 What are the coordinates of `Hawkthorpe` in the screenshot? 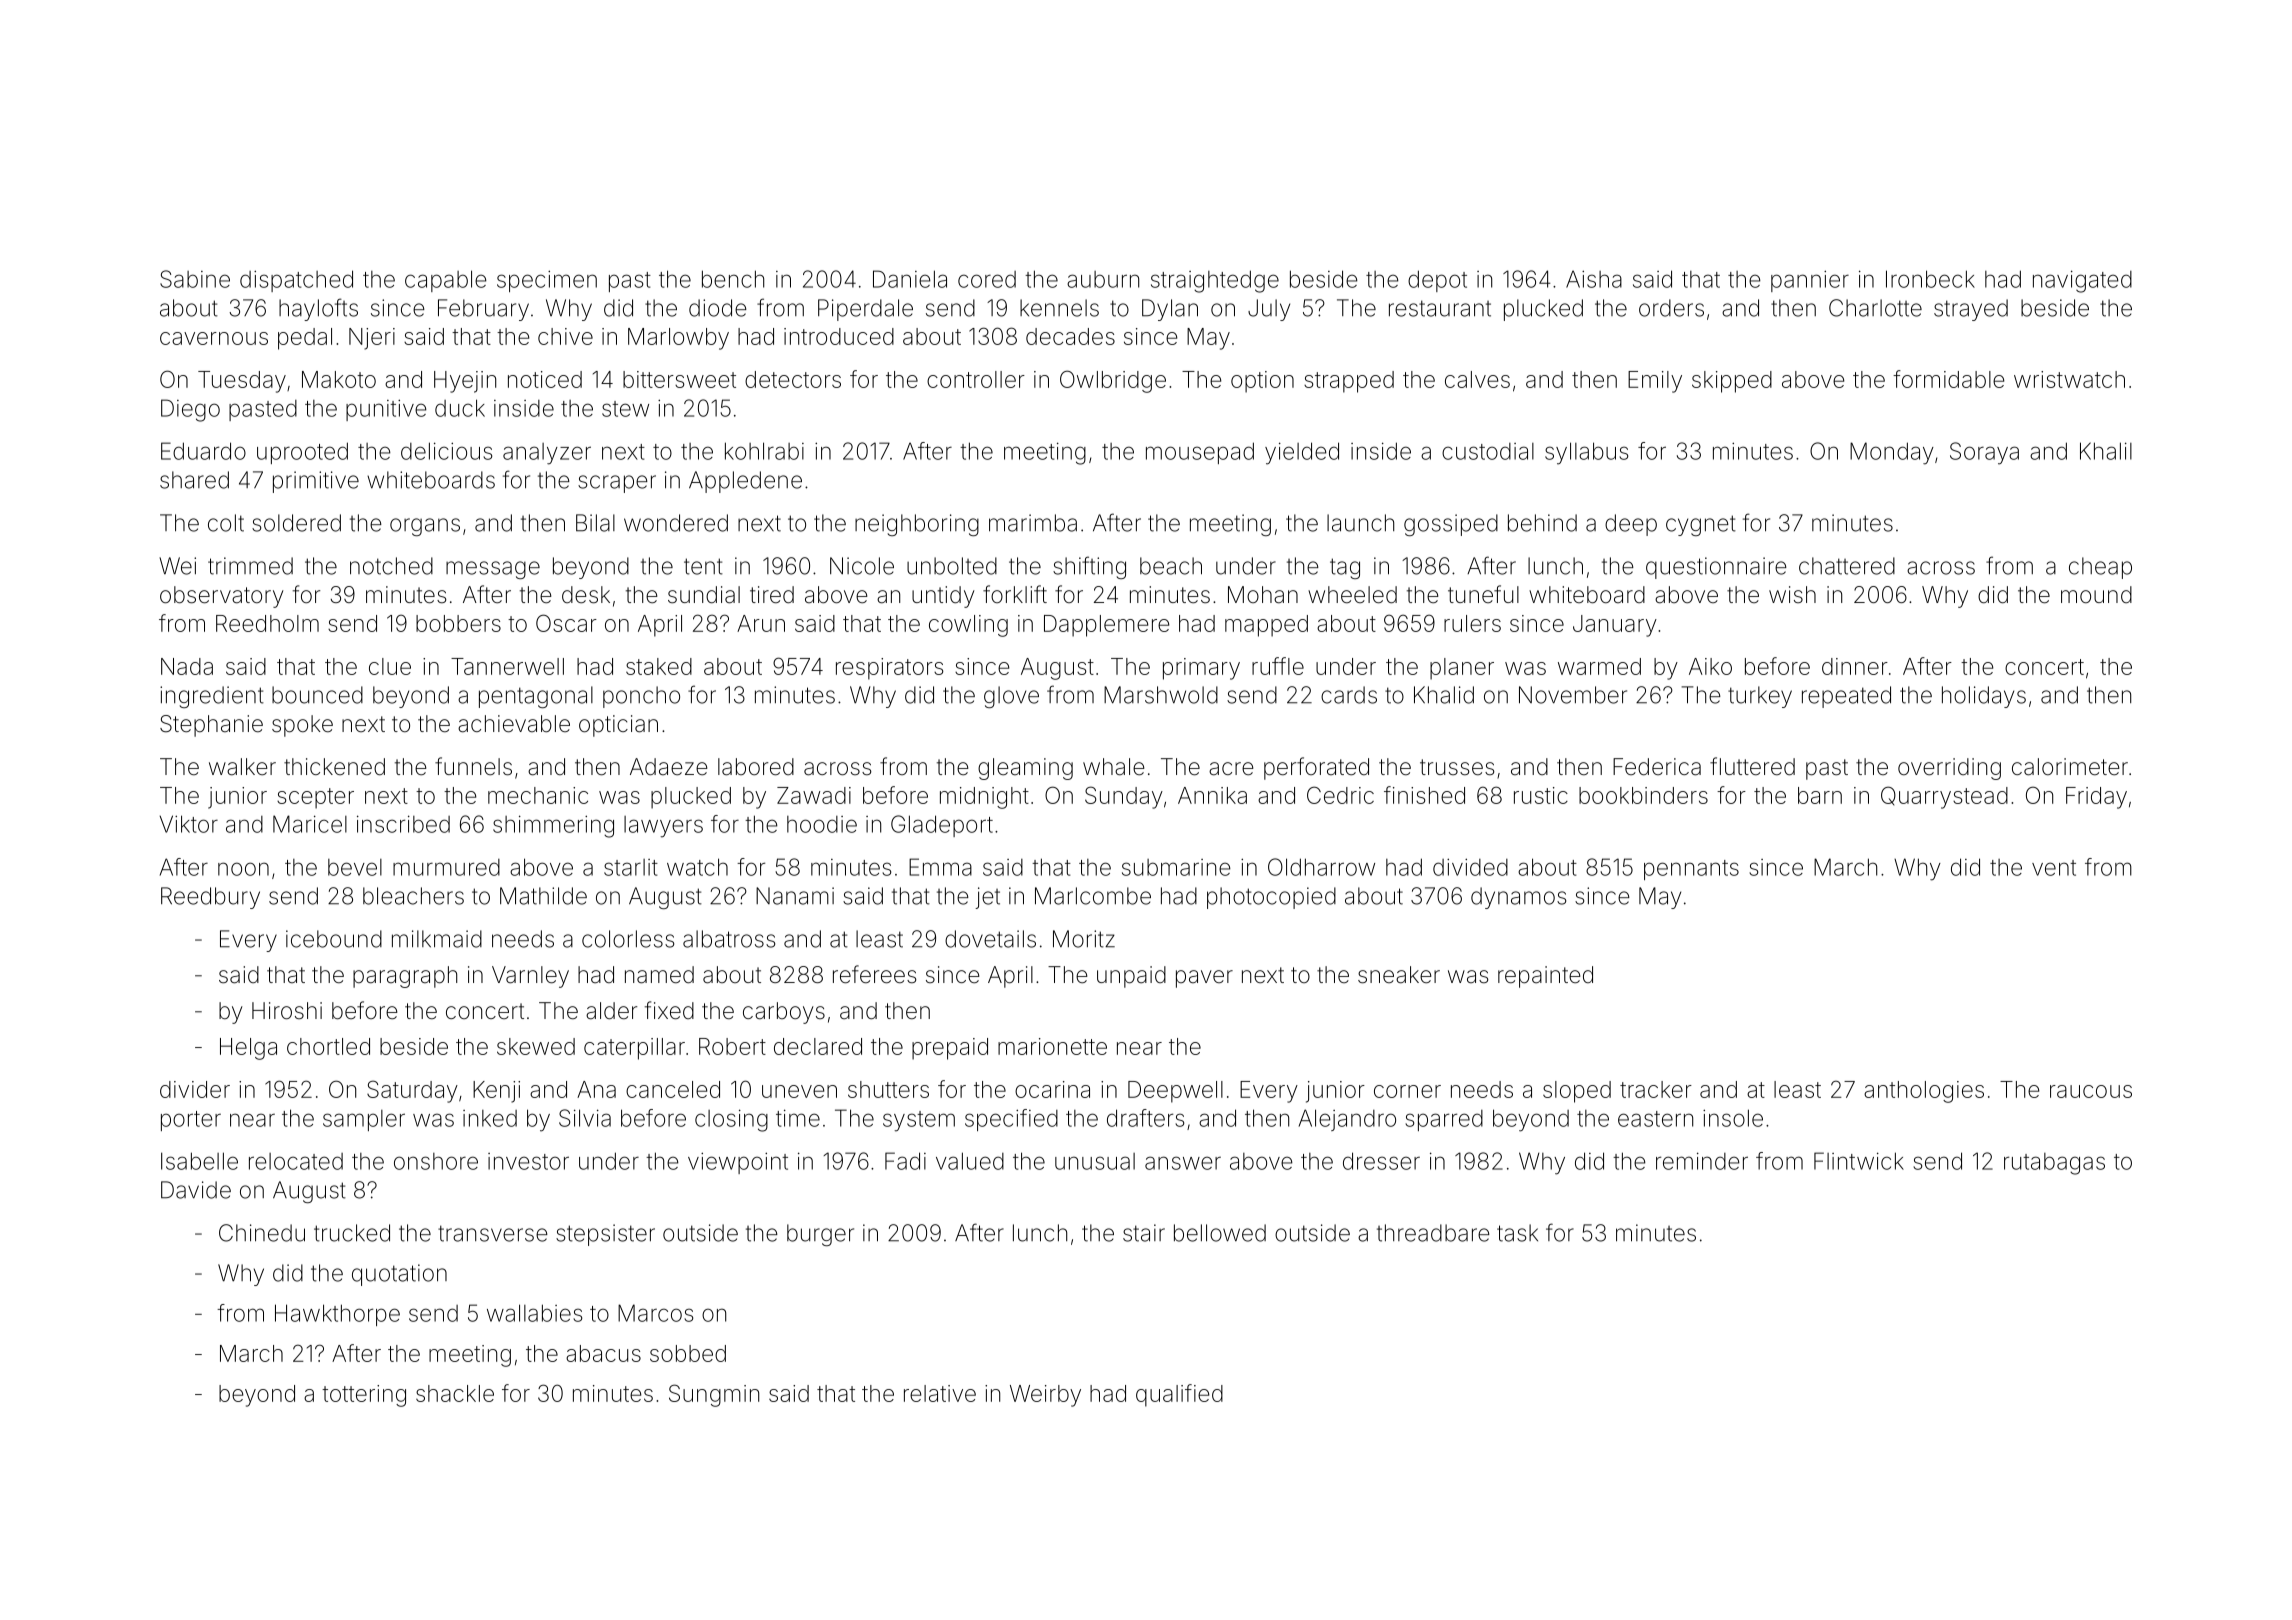 It's located at (337, 1315).
